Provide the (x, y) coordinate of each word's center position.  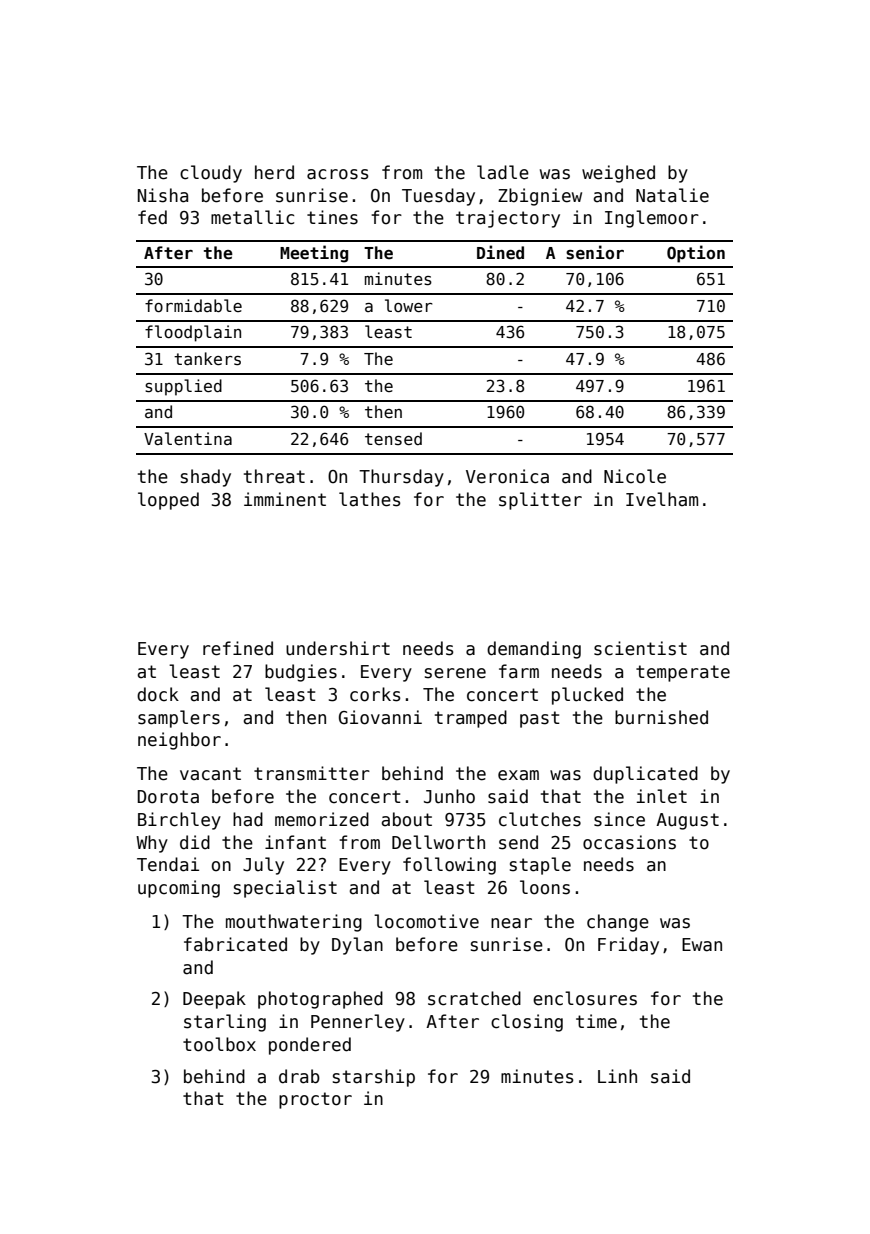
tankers (207, 359)
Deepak (214, 1000)
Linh (617, 1076)
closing (527, 1023)
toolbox (219, 1044)
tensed (393, 438)
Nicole (635, 476)
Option (696, 254)
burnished (661, 717)
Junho (449, 796)
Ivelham (662, 499)
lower (409, 305)
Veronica (507, 476)
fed (152, 217)
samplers (179, 719)
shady (206, 478)
